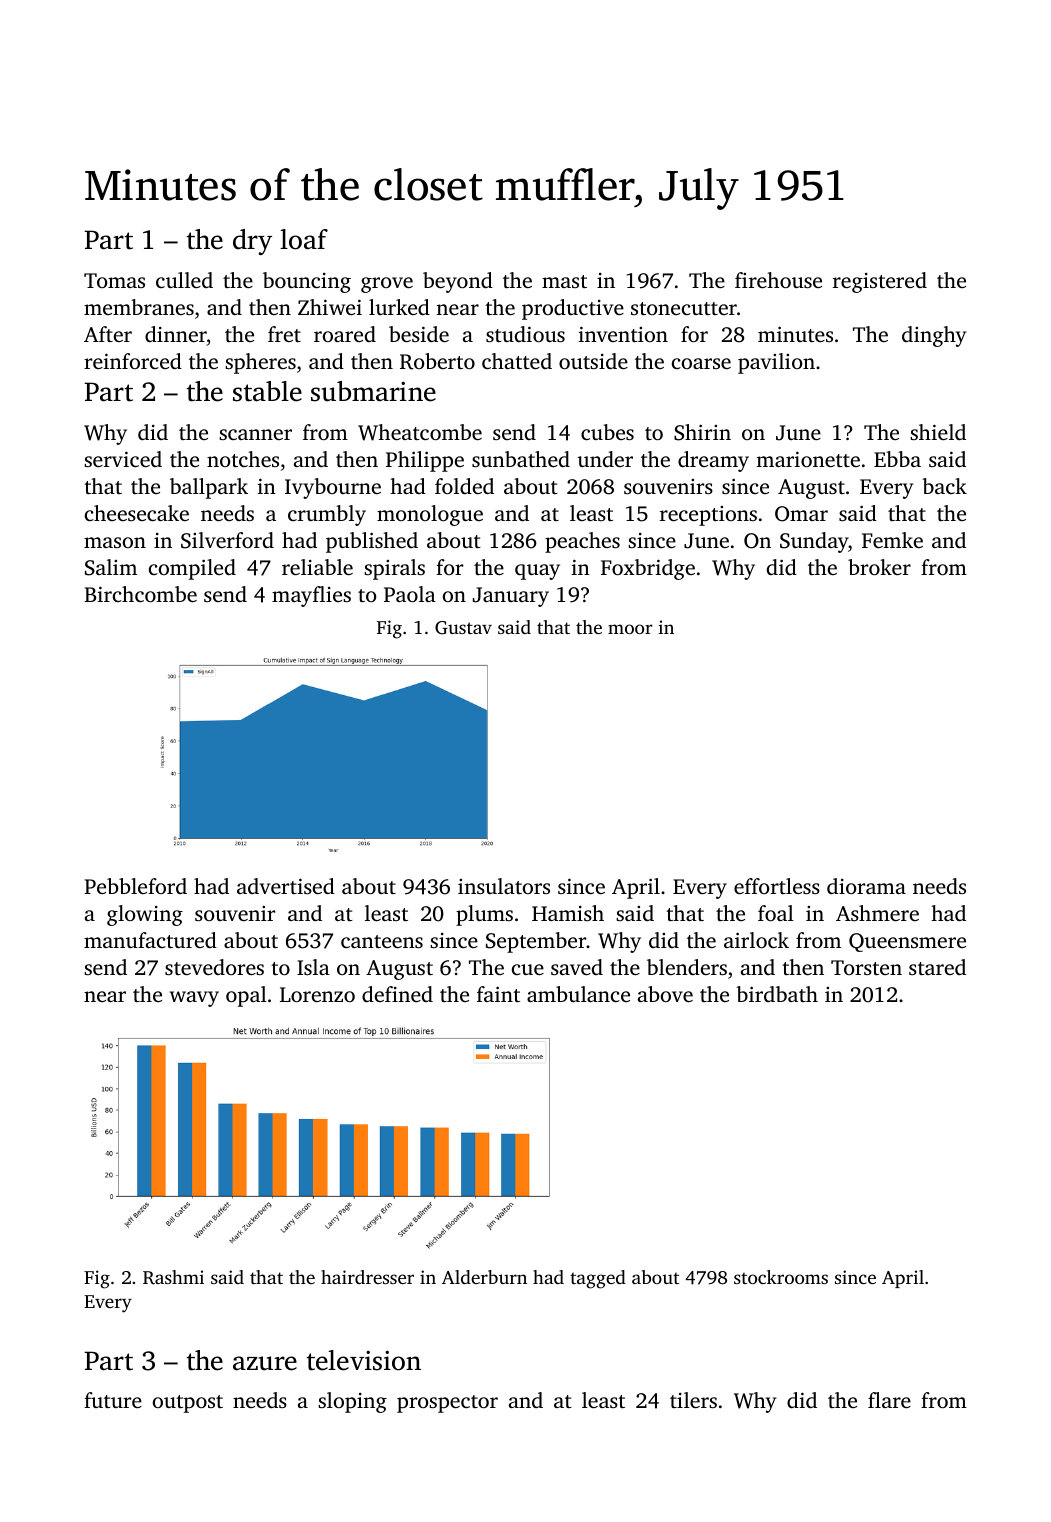  I want to click on flare, so click(889, 1400).
